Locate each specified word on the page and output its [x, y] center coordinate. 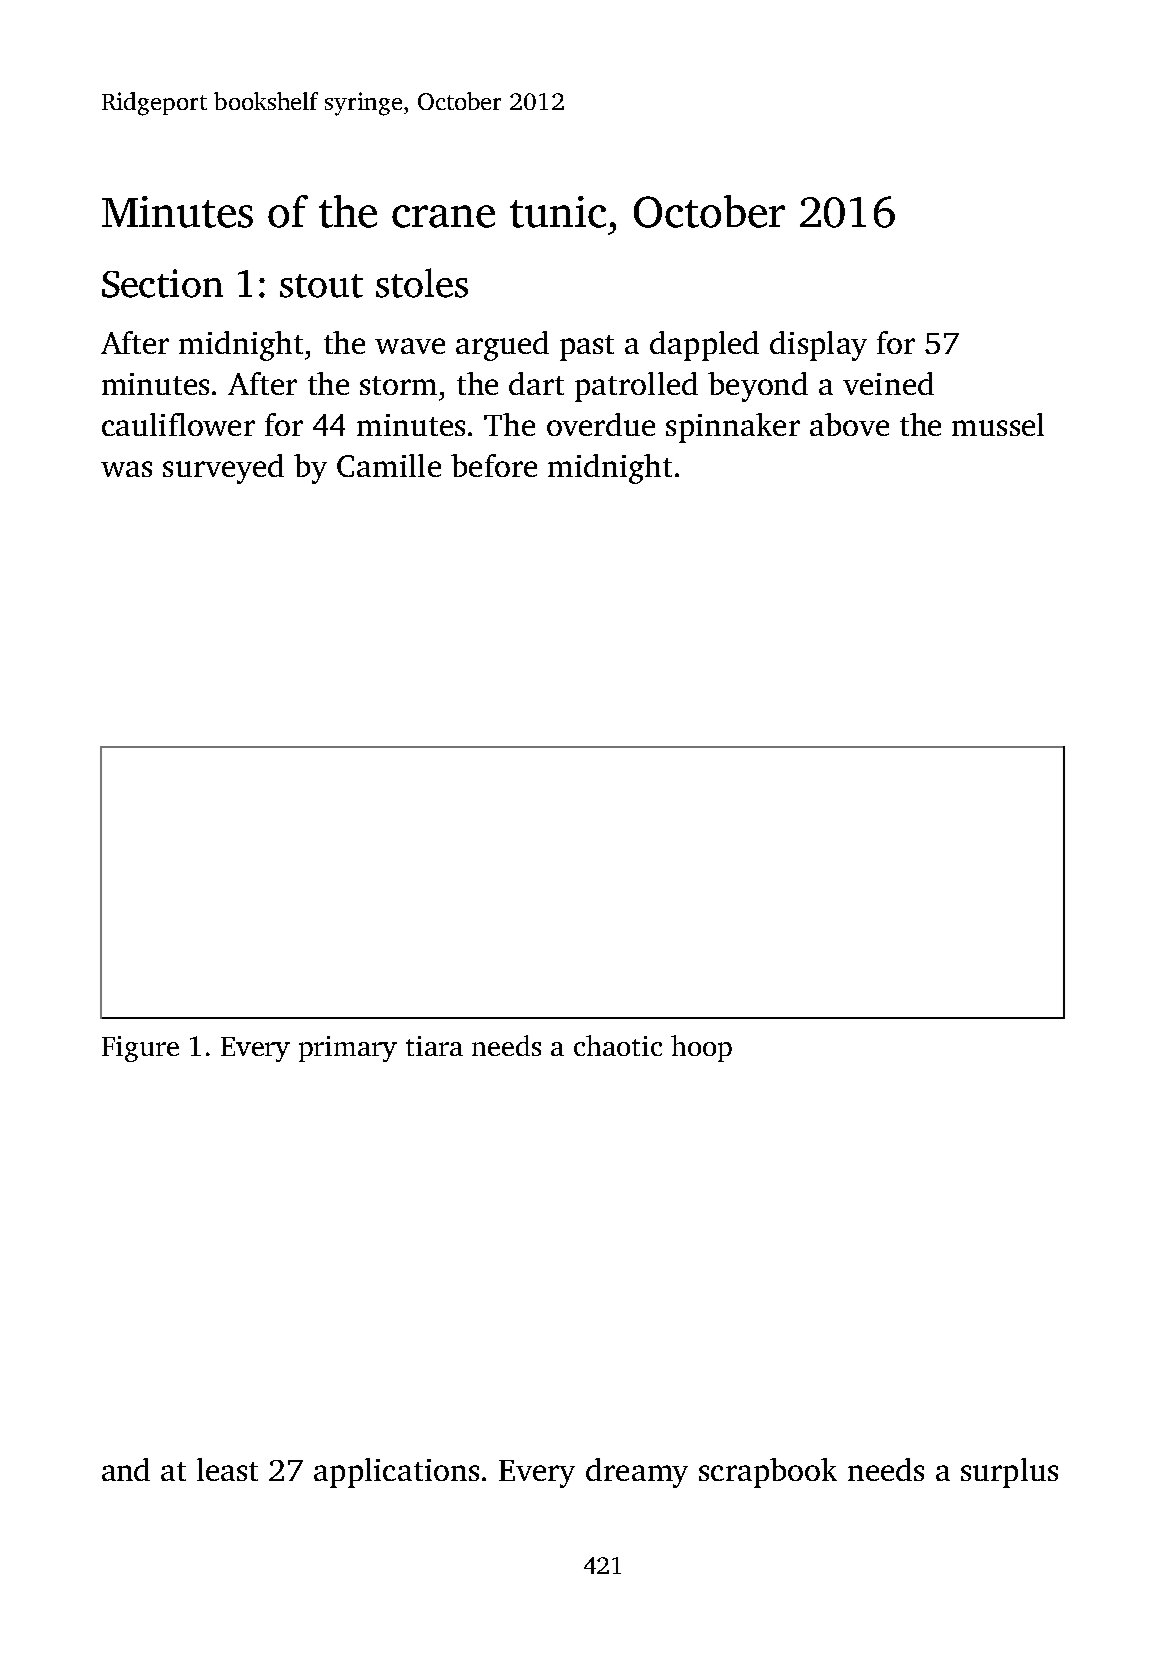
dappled [704, 346]
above [849, 424]
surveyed [223, 469]
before [494, 465]
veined [888, 383]
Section [162, 283]
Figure [140, 1049]
